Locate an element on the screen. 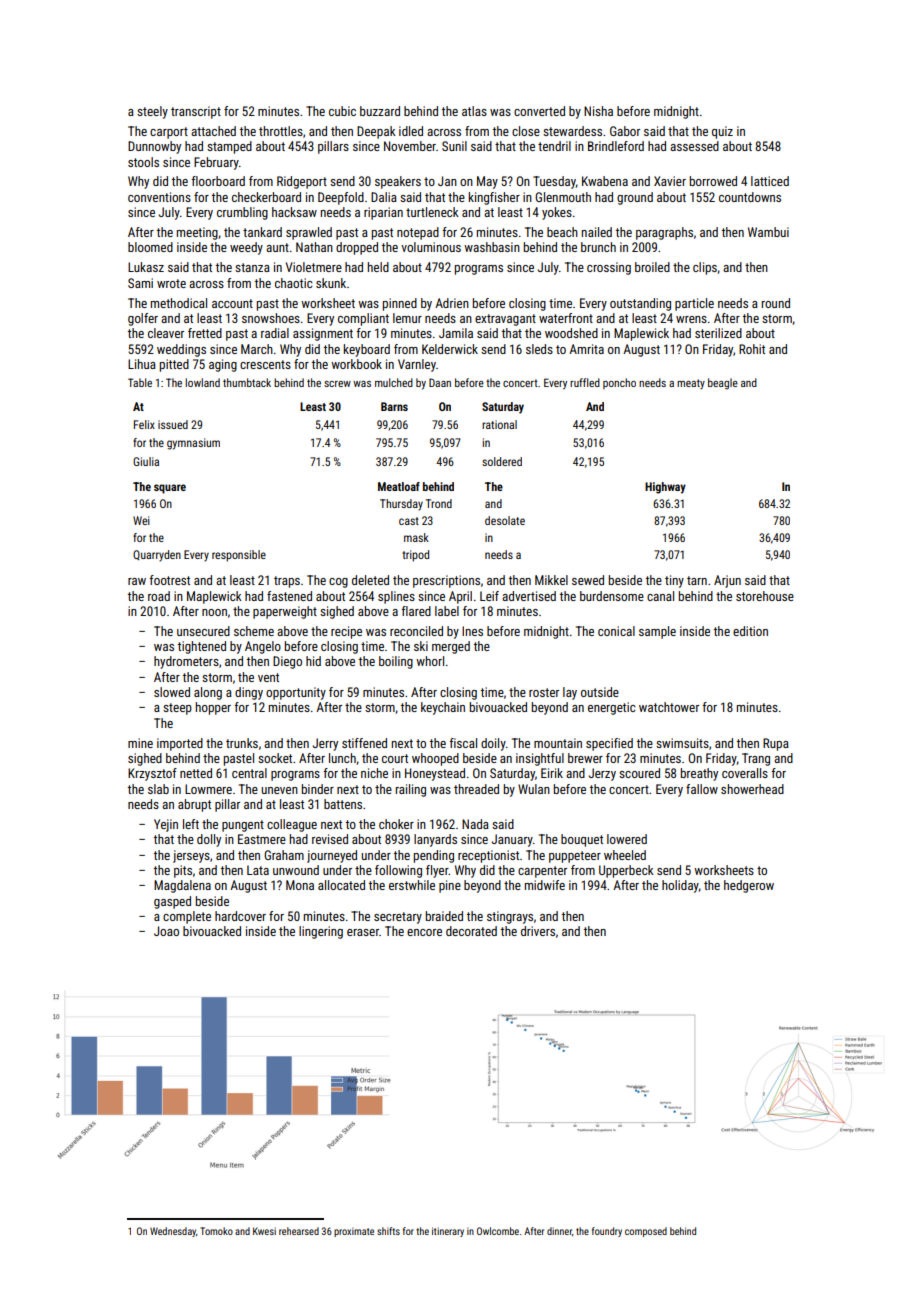 This screenshot has width=924, height=1311. drivers is located at coordinates (538, 931).
